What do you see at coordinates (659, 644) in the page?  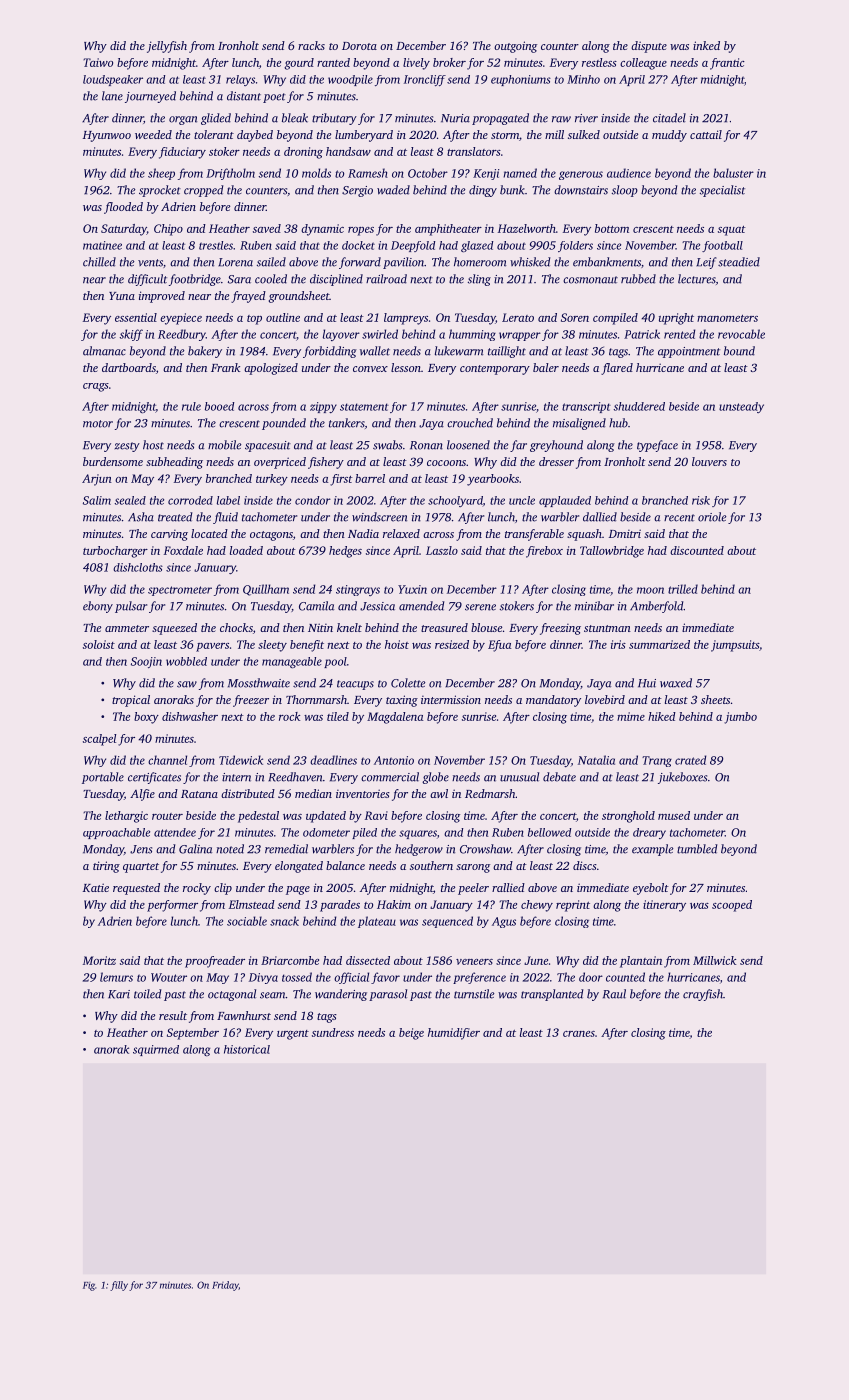 I see `summarized` at bounding box center [659, 644].
